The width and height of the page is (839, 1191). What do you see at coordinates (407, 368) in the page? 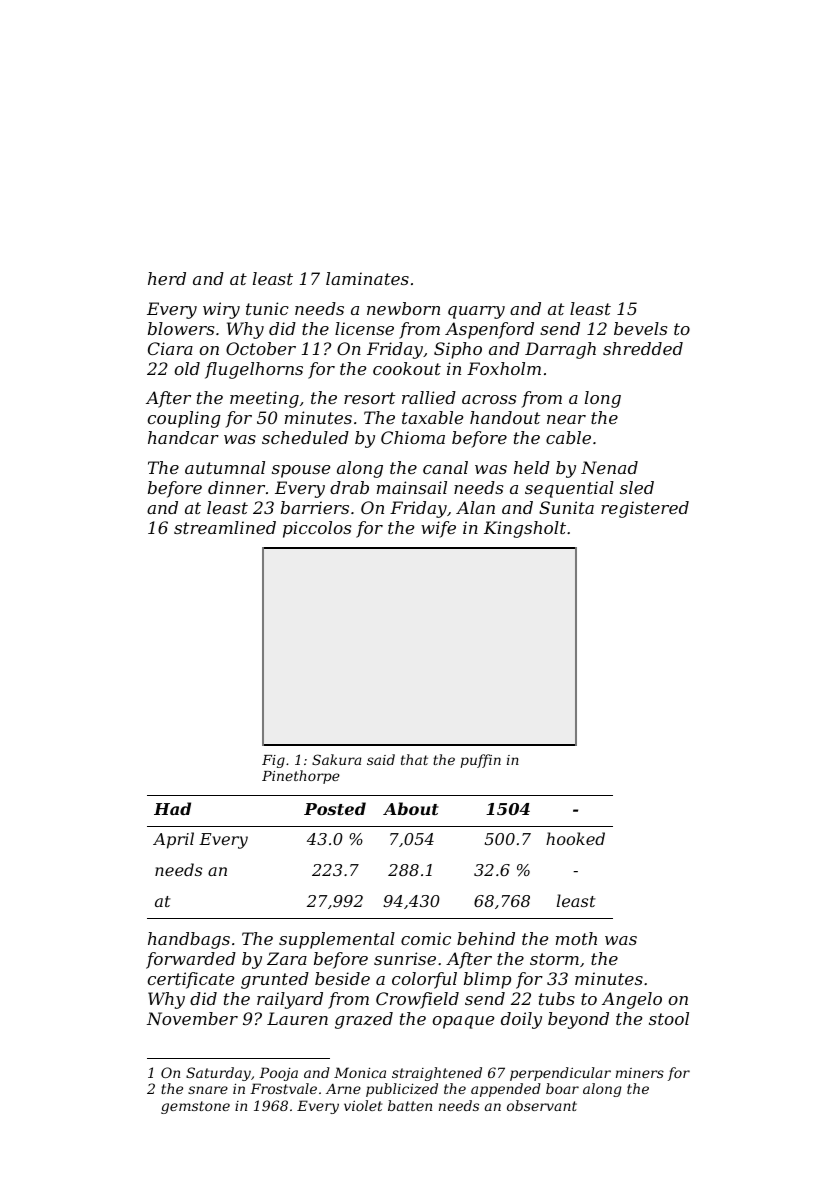
I see `cookout` at bounding box center [407, 368].
